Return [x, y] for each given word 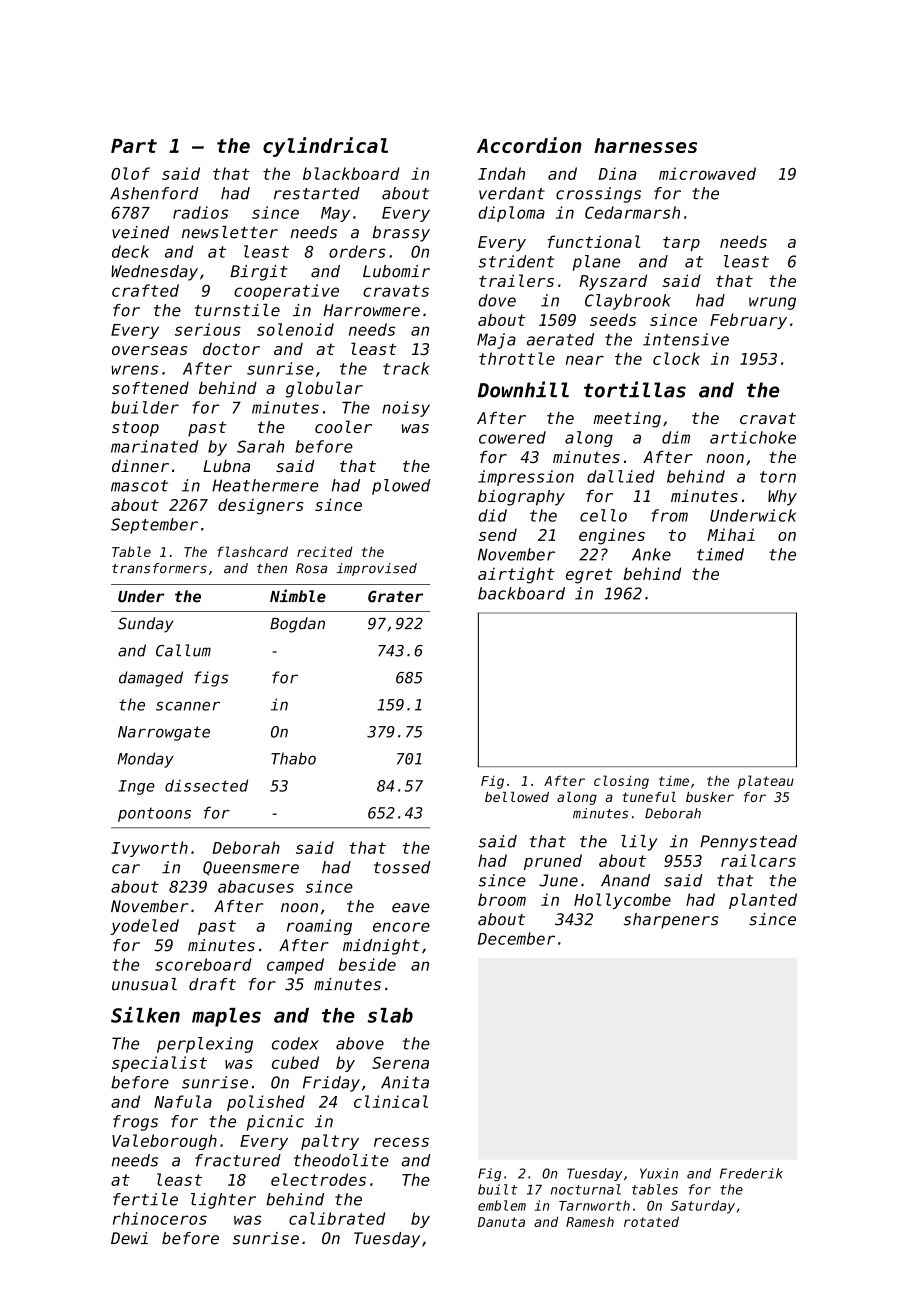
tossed [402, 867]
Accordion [529, 145]
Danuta [501, 1222]
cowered [512, 437]
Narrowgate [164, 733]
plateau [766, 782]
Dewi [129, 1238]
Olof [130, 173]
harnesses [645, 145]
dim [676, 437]
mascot [139, 486]
